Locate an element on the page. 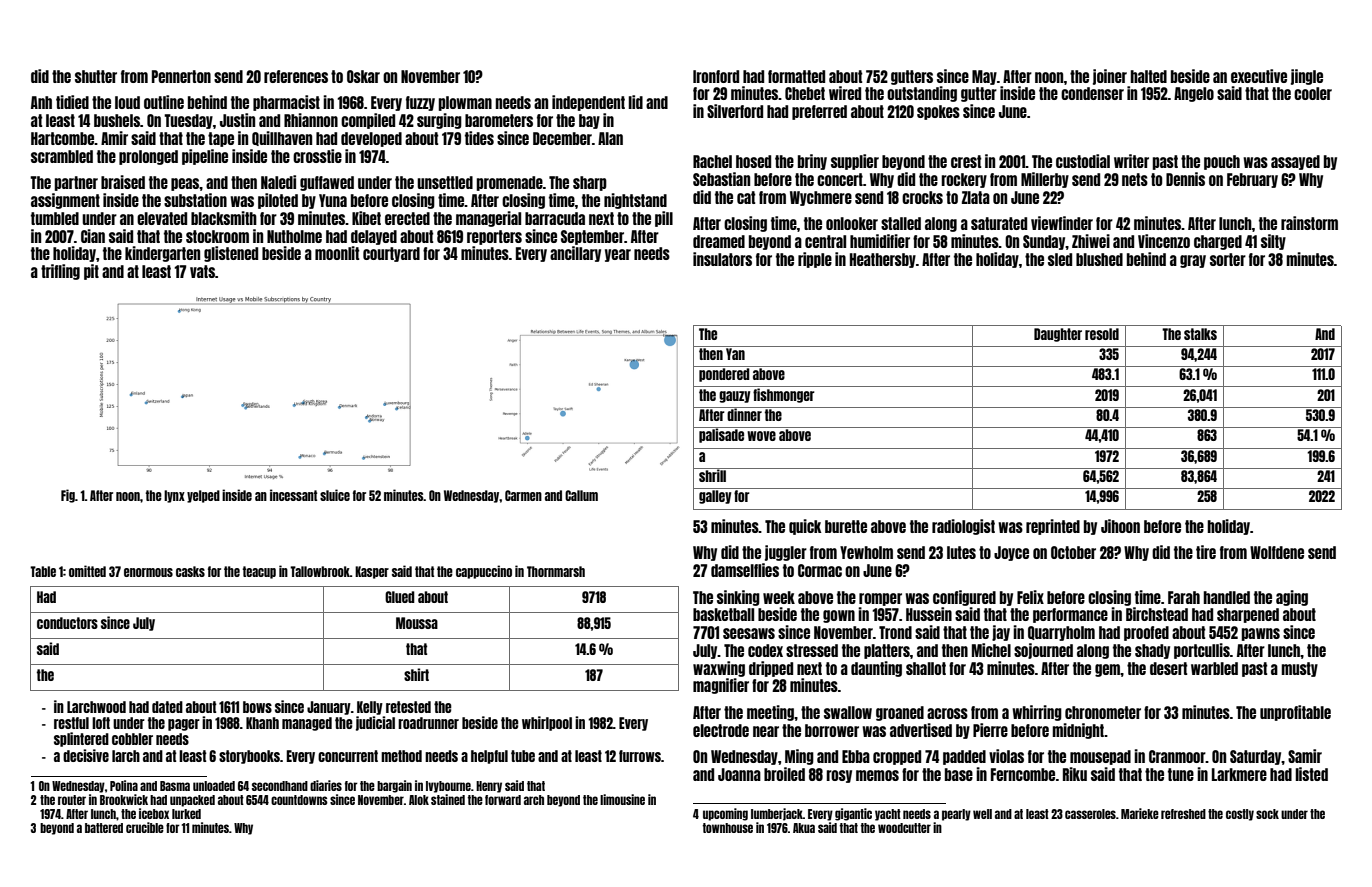 Image resolution: width=1372 pixels, height=887 pixels. lynx is located at coordinates (174, 496).
